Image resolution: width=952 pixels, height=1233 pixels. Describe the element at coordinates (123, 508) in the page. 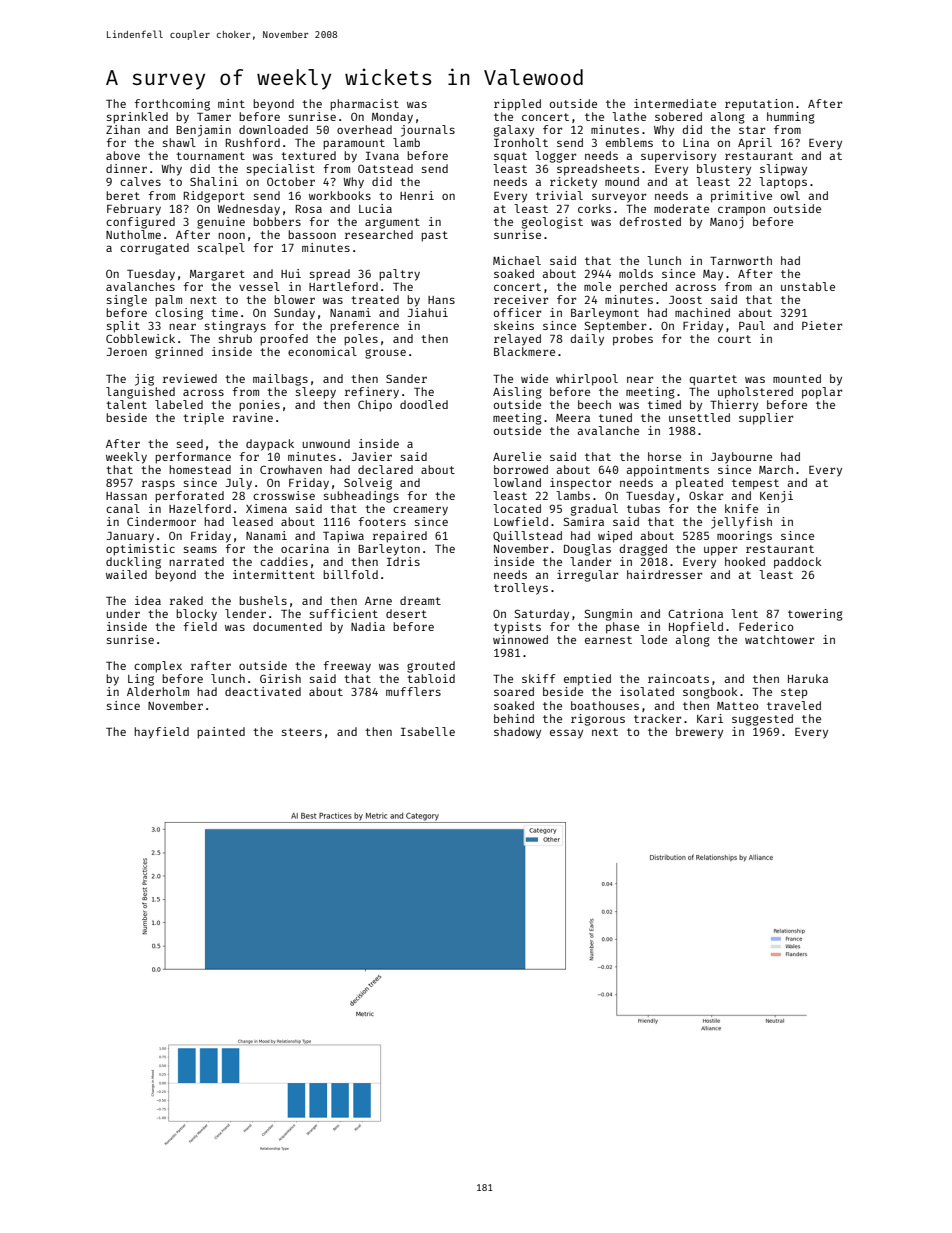

I see `canal` at that location.
